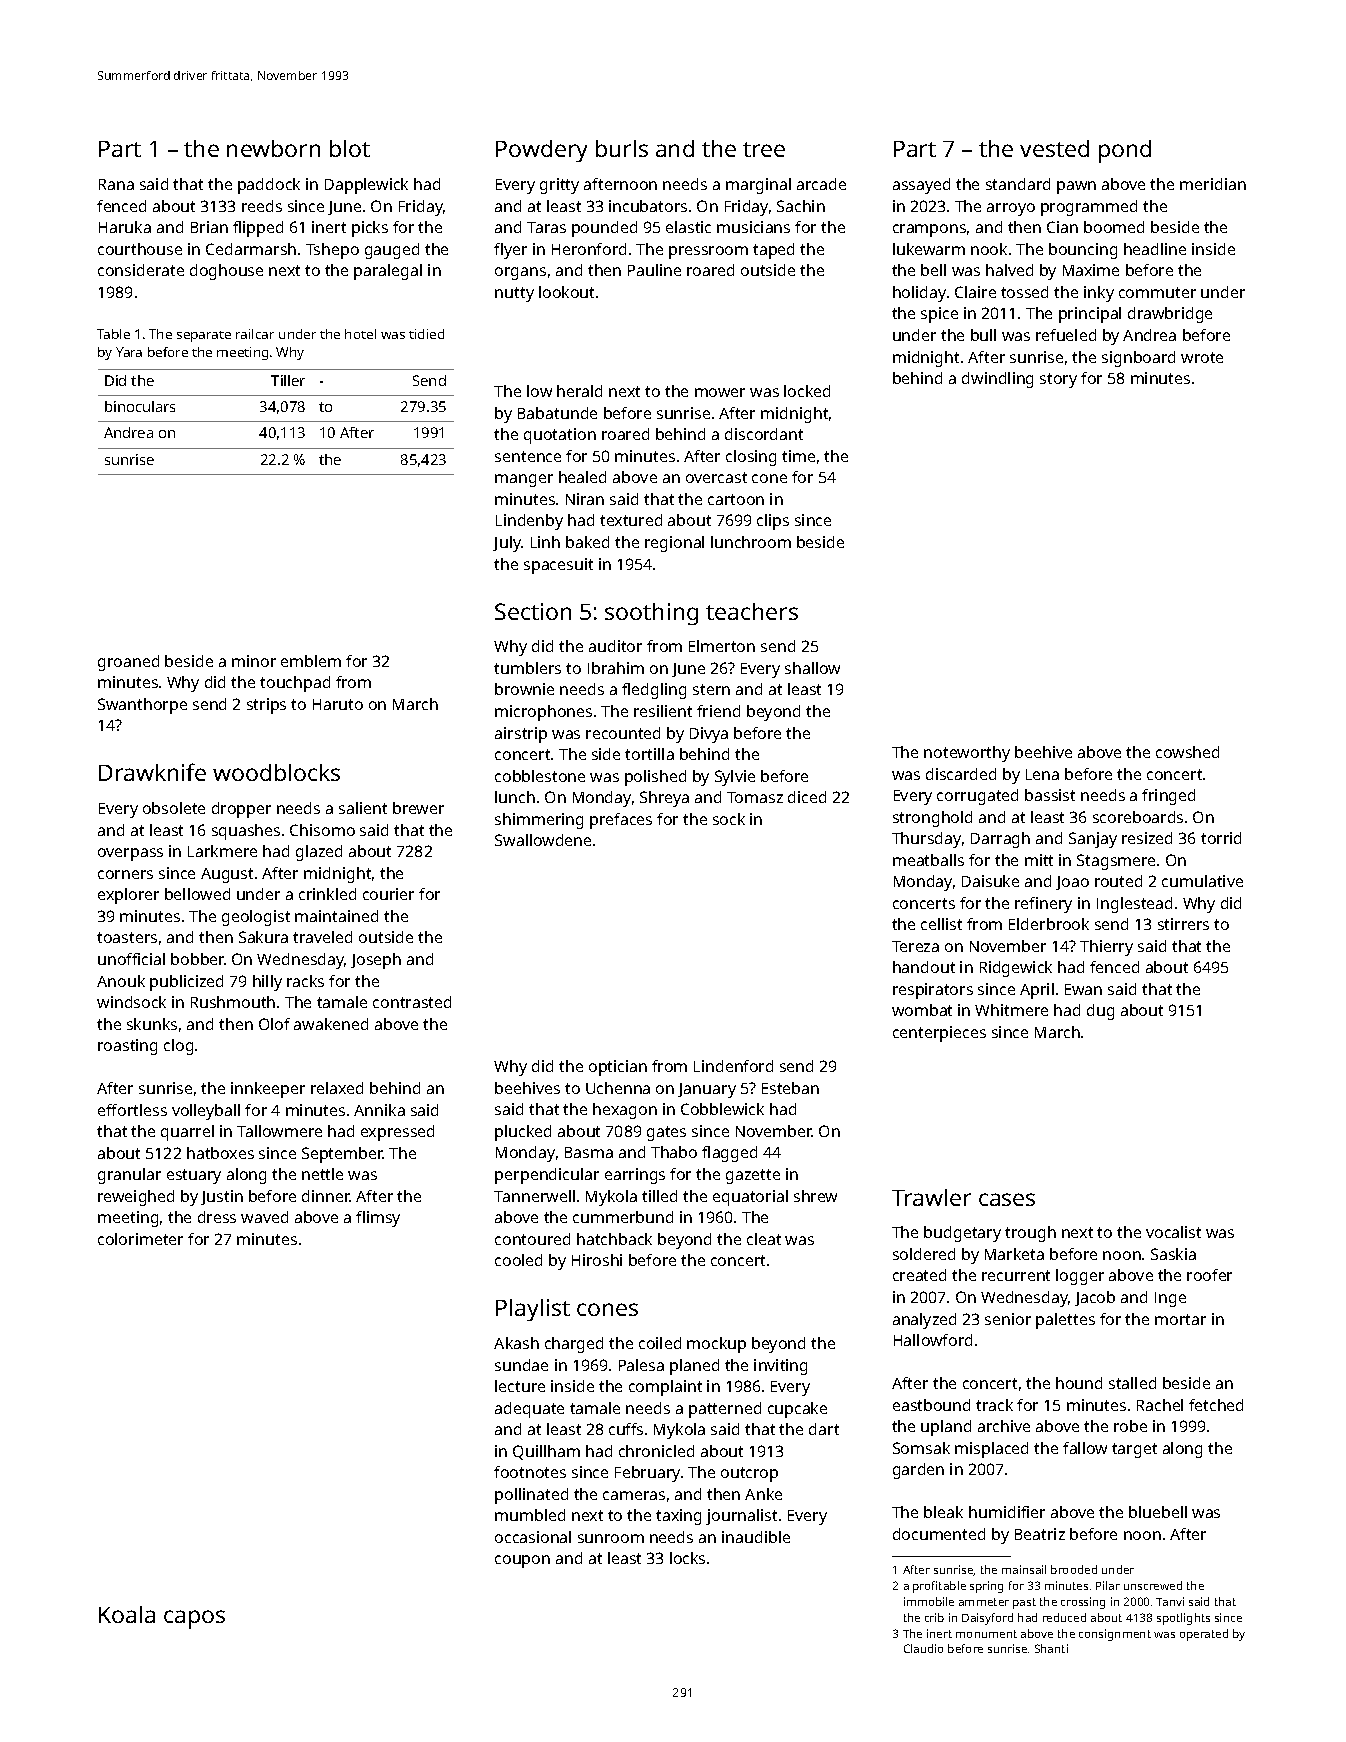 The width and height of the page is (1346, 1742). I want to click on cowshed, so click(1187, 752).
